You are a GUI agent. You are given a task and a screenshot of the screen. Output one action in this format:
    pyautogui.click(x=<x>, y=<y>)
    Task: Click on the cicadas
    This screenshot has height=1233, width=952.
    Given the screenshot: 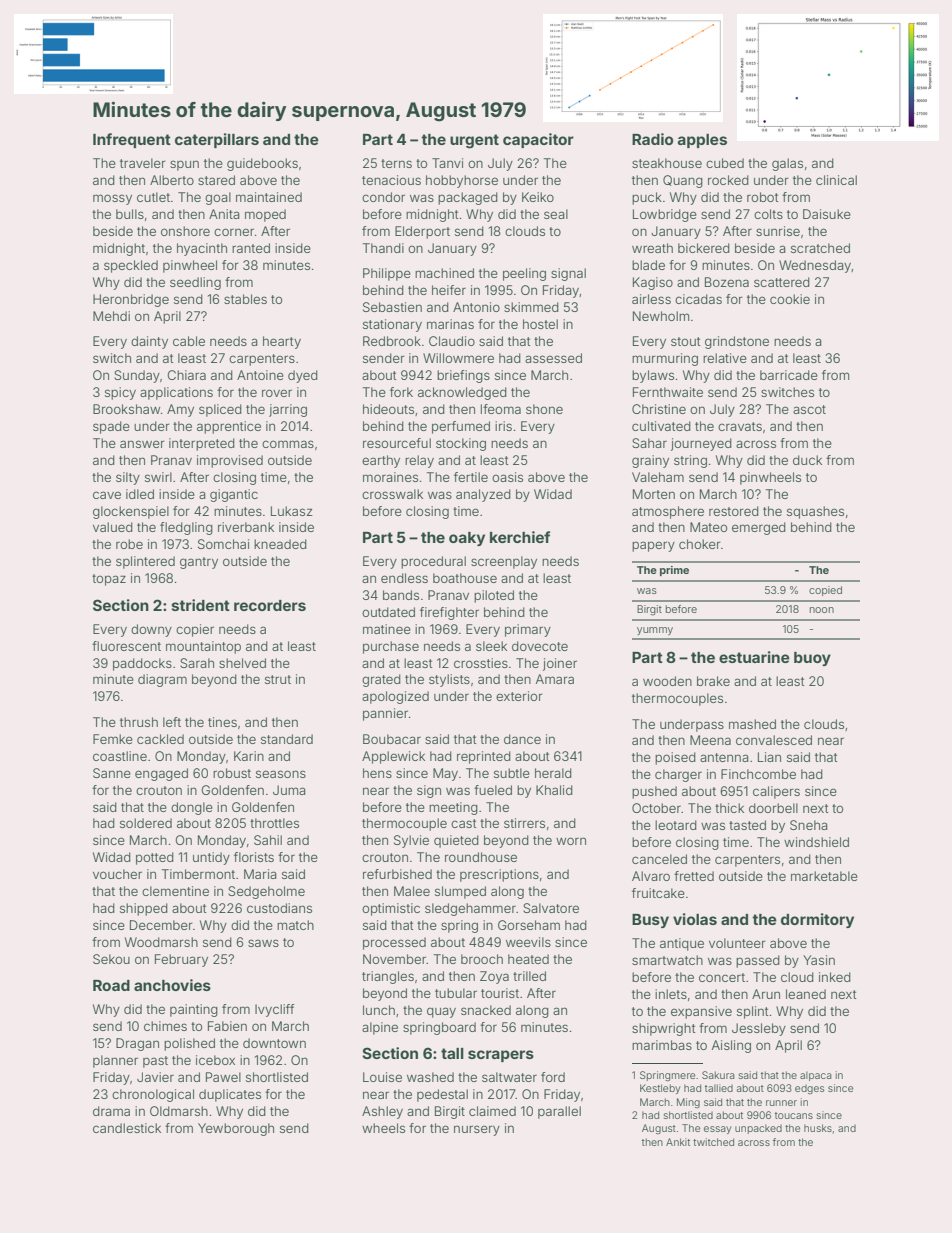 What is the action you would take?
    pyautogui.click(x=698, y=299)
